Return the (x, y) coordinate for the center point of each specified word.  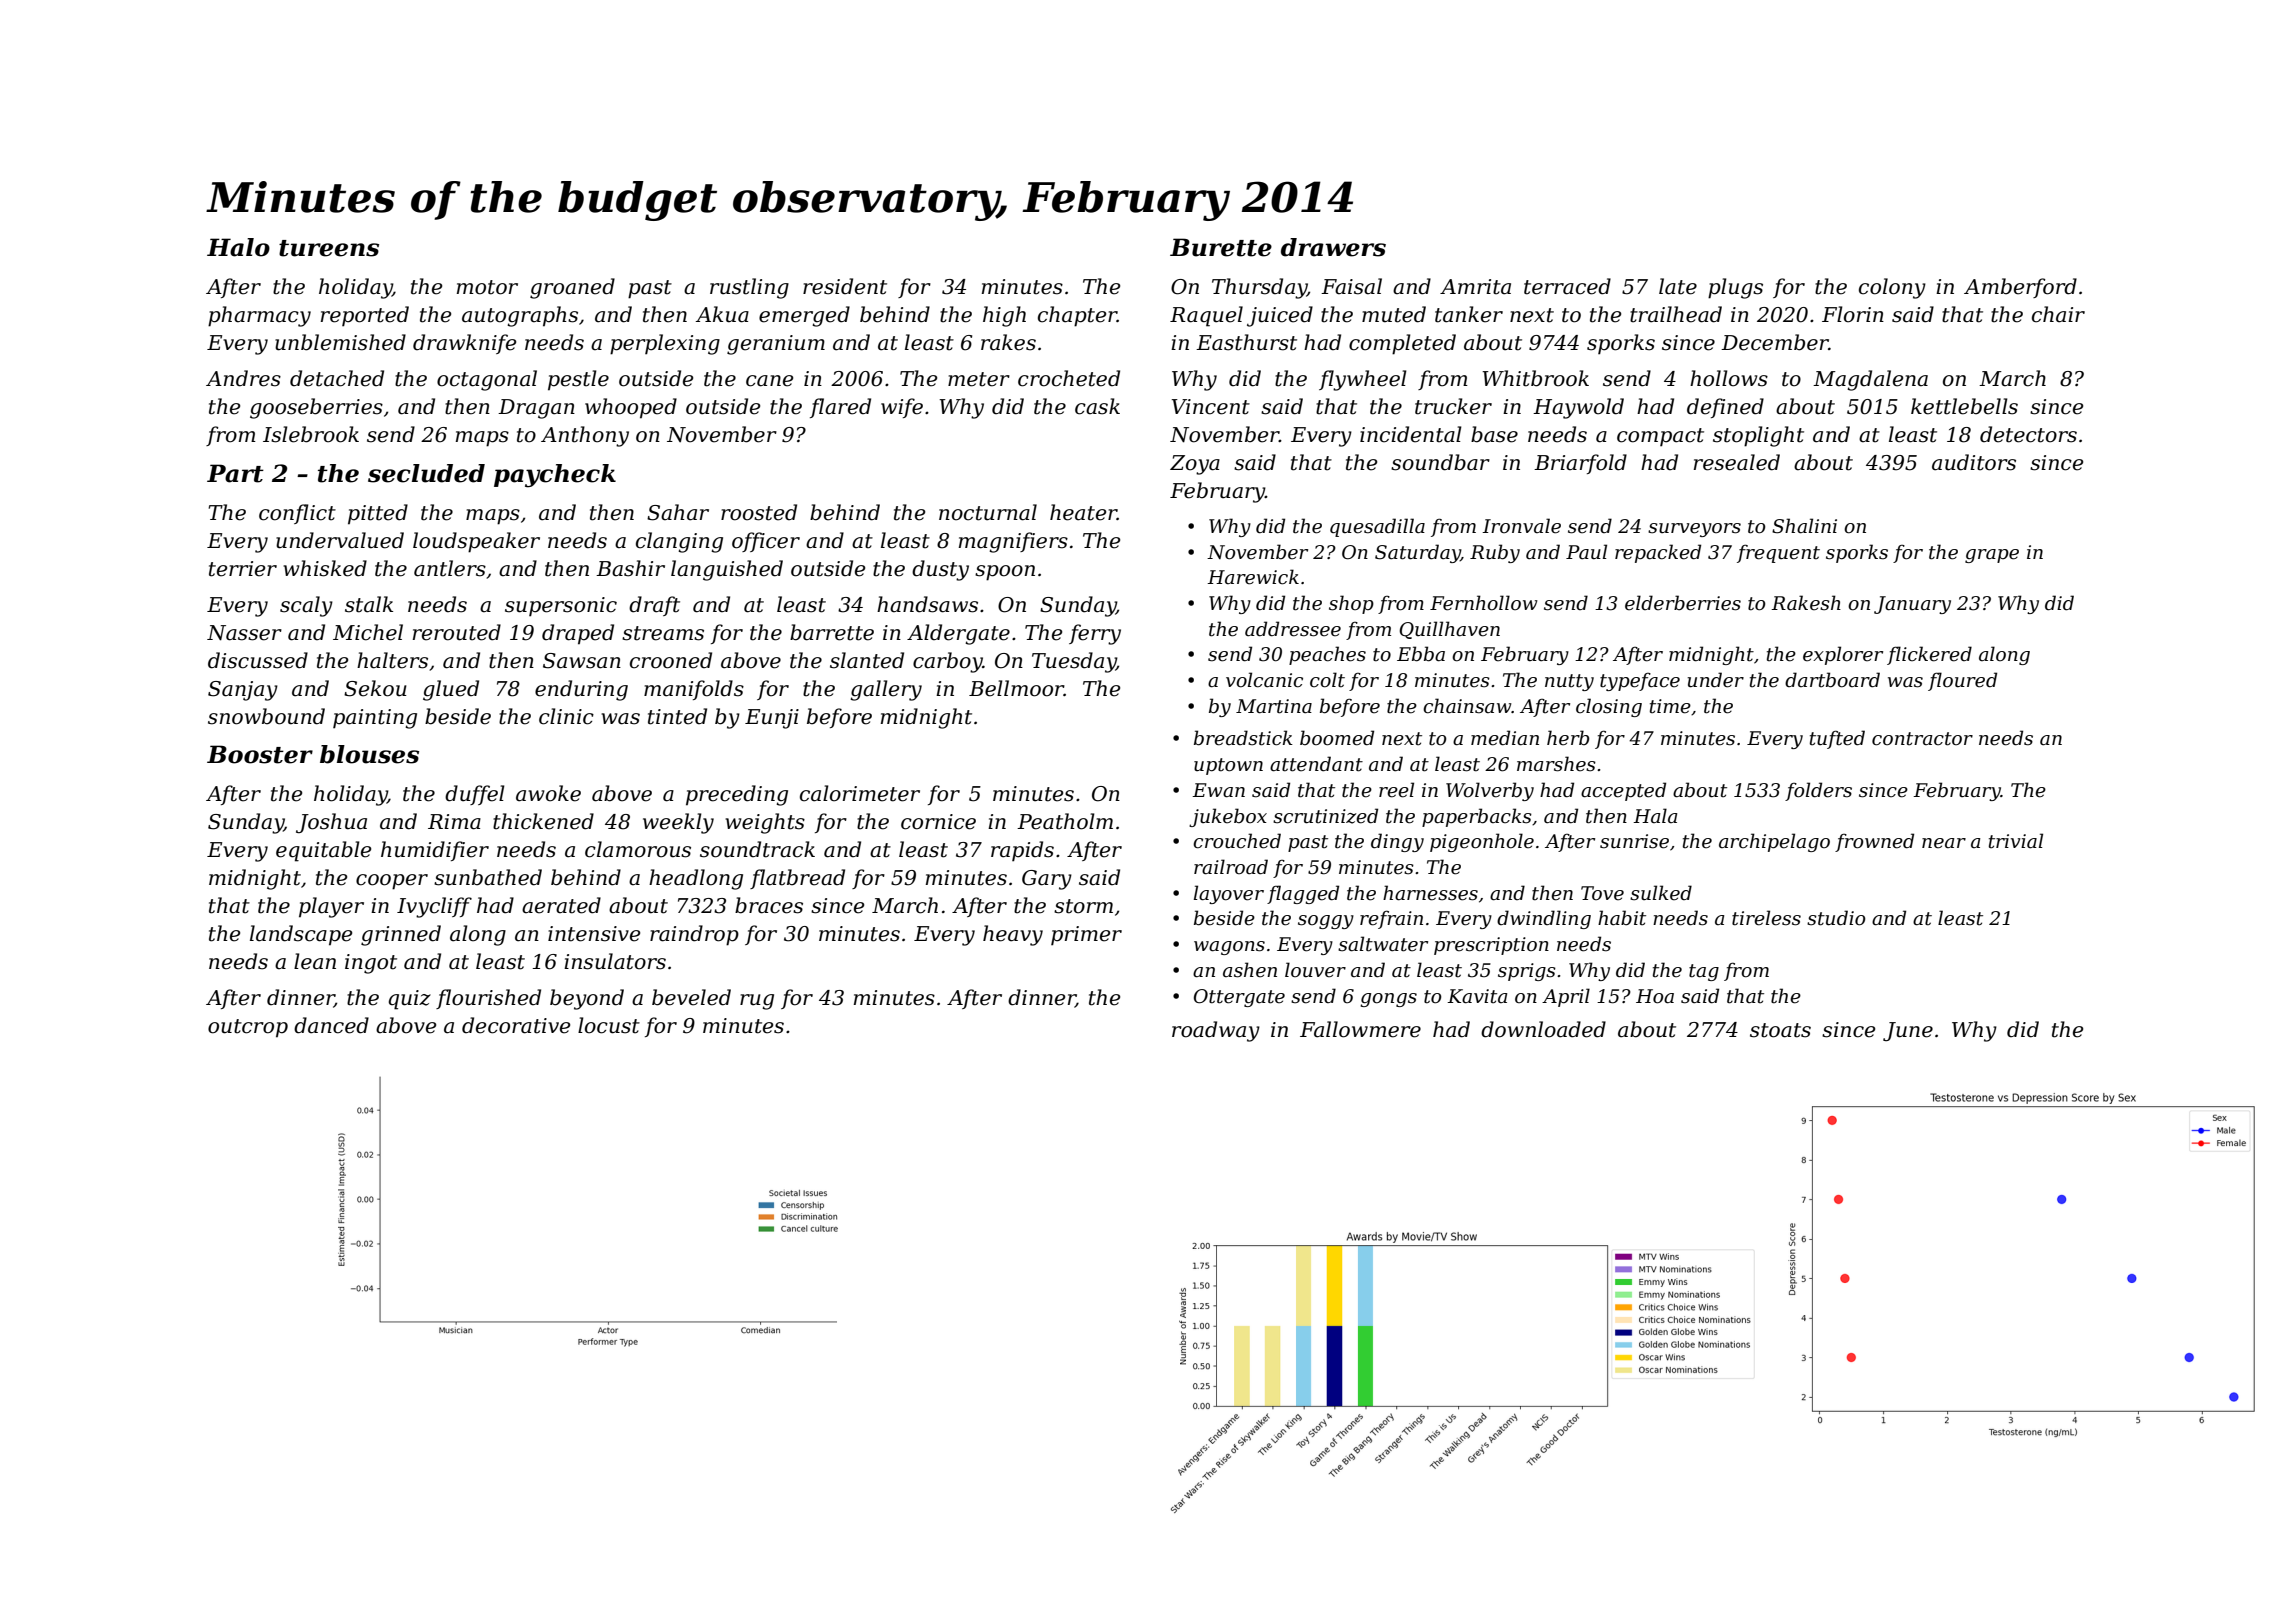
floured (1962, 681)
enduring (581, 690)
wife (902, 408)
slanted (867, 660)
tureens (329, 248)
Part (235, 473)
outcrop (248, 1028)
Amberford (2020, 288)
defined (1725, 408)
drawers (1333, 247)
